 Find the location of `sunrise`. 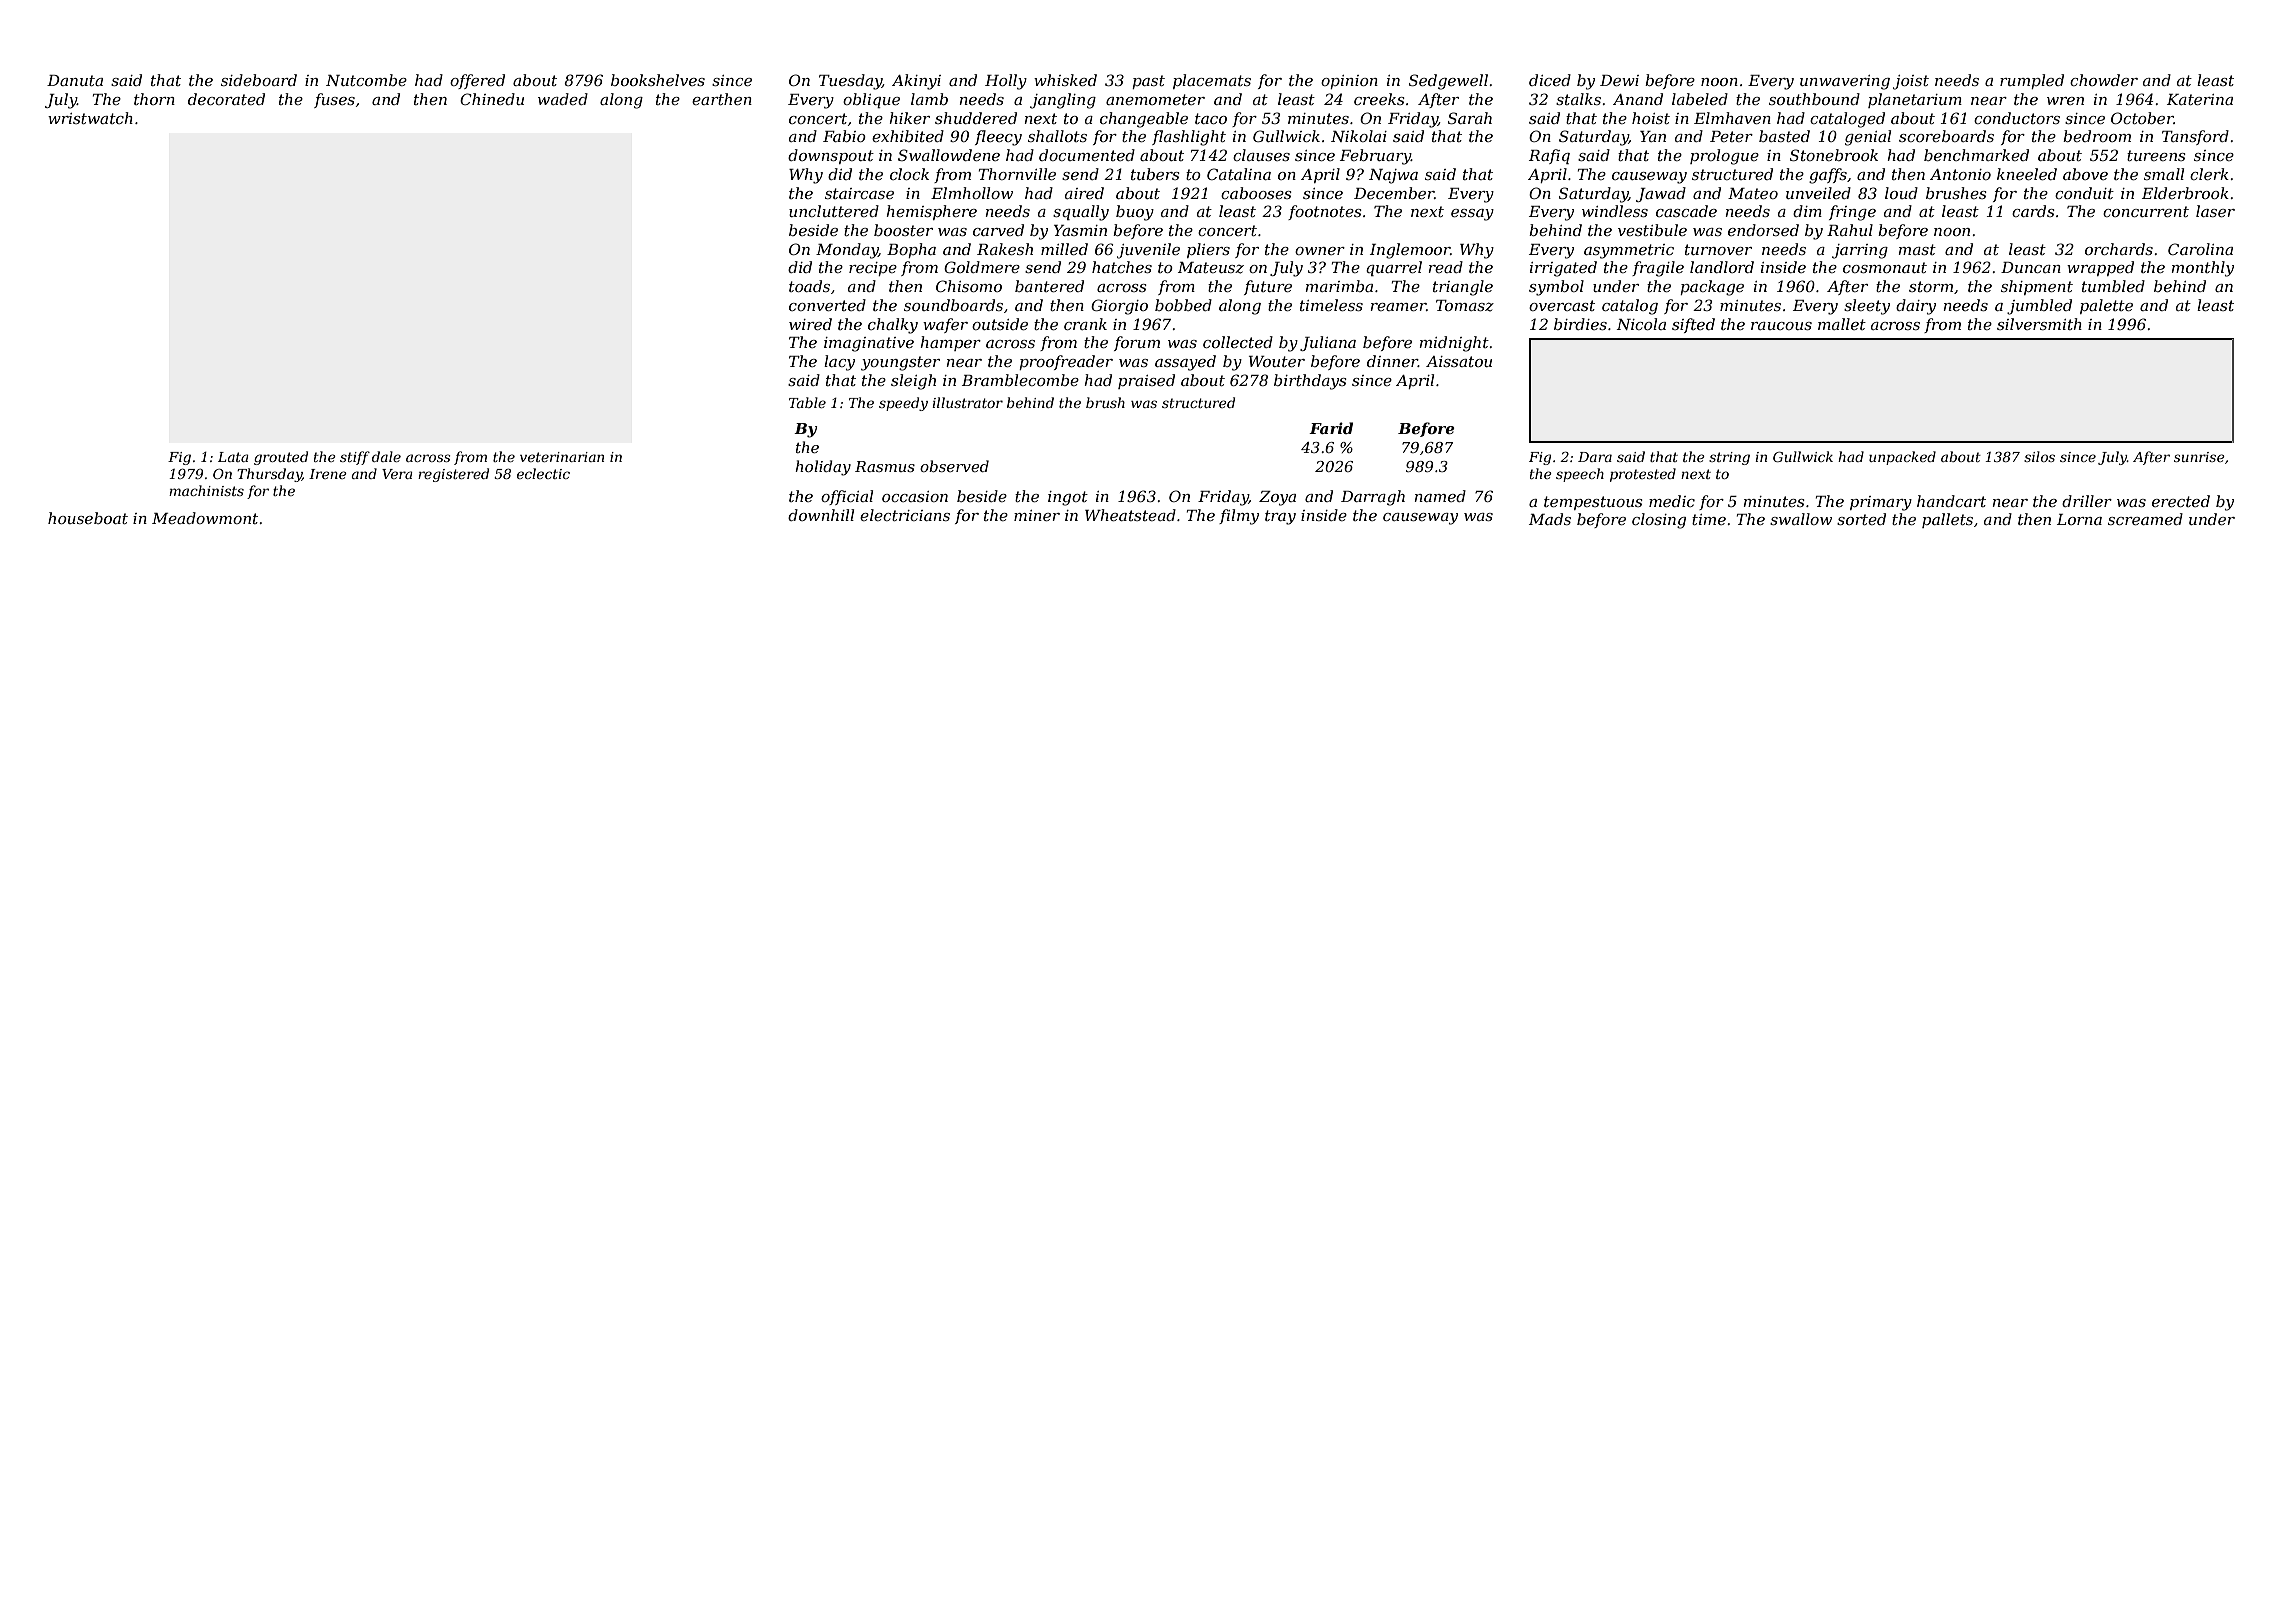

sunrise is located at coordinates (2199, 457).
